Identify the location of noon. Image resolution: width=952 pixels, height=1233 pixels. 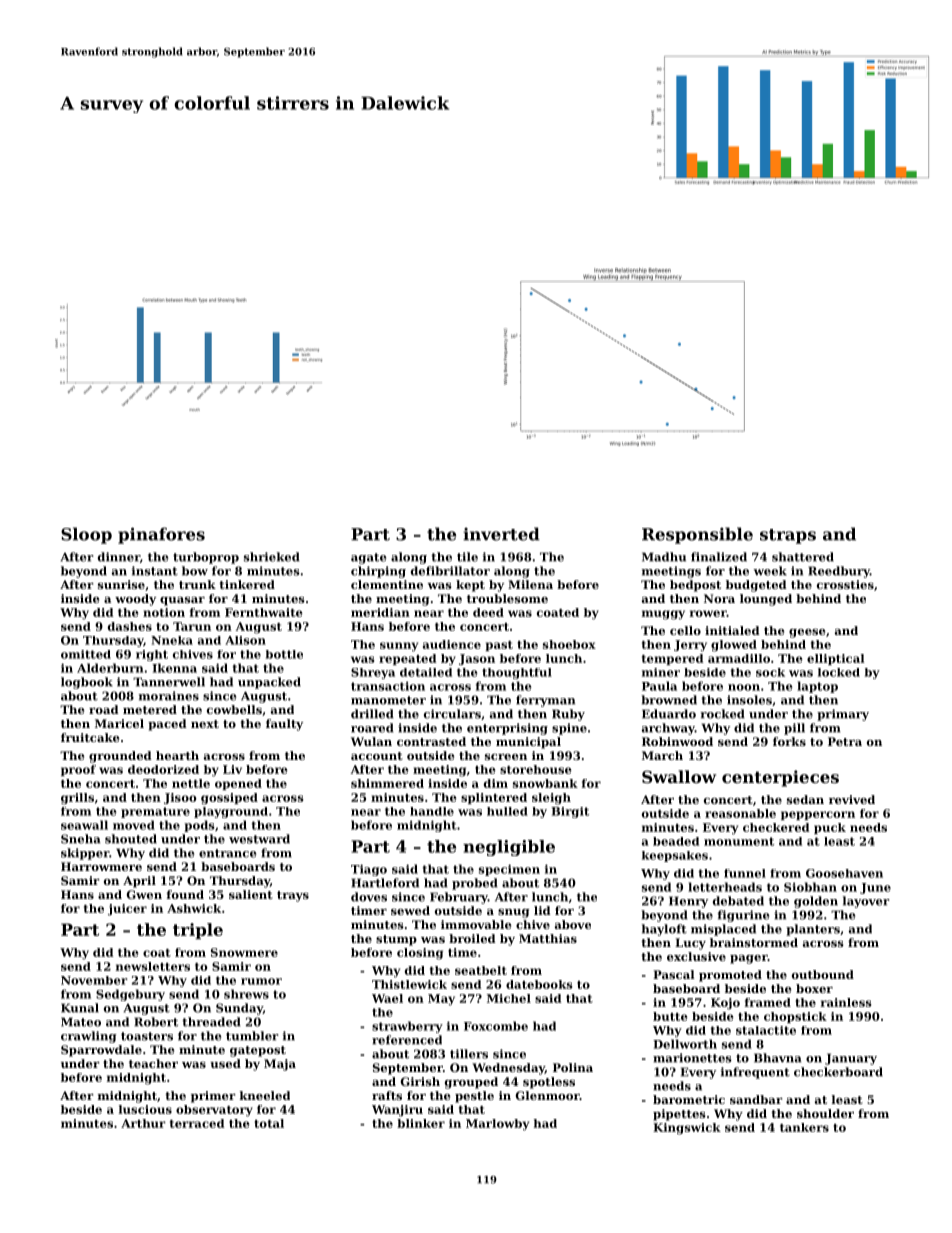
(744, 687).
